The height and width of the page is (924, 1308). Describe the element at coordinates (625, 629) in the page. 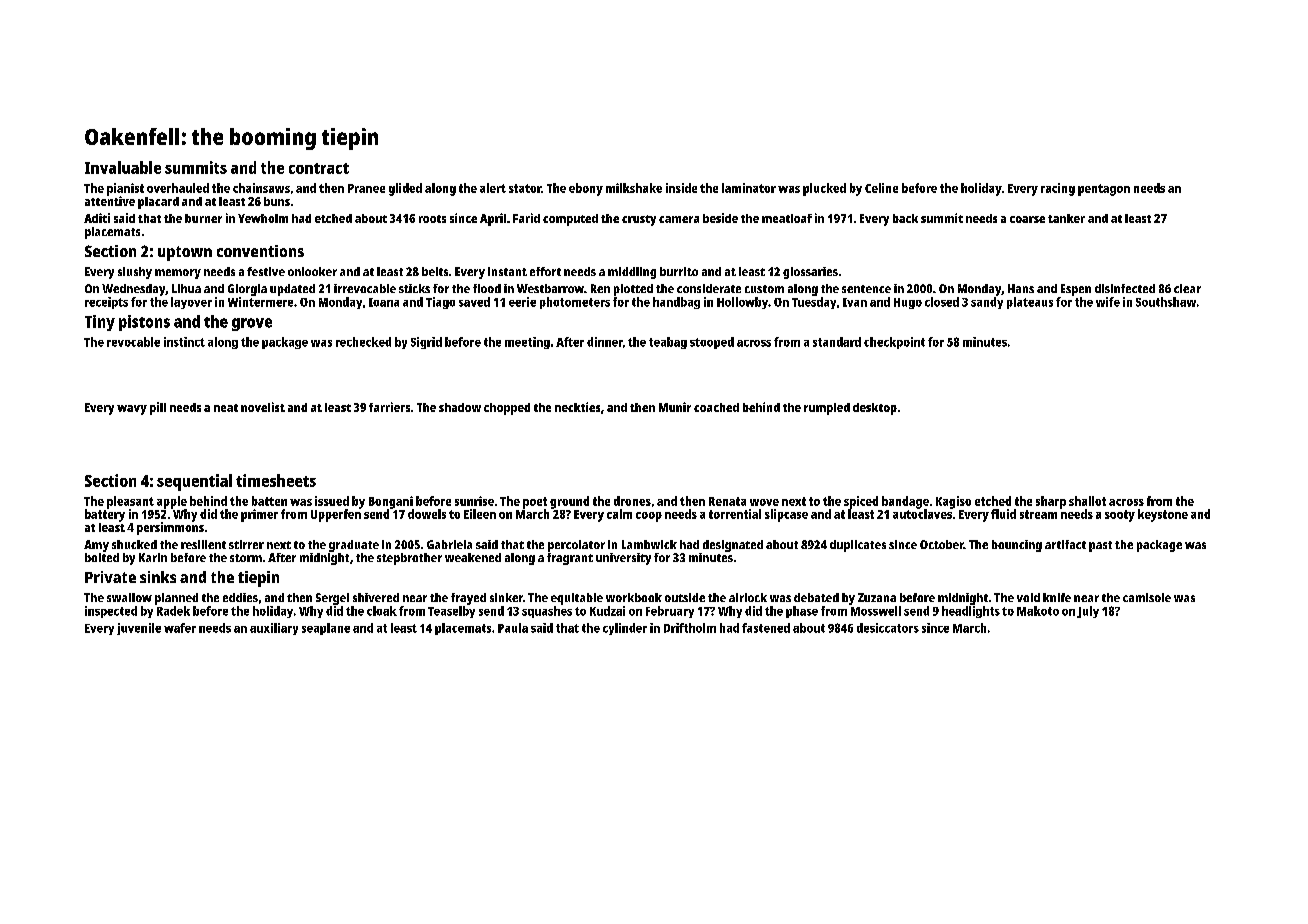

I see `cylinder` at that location.
